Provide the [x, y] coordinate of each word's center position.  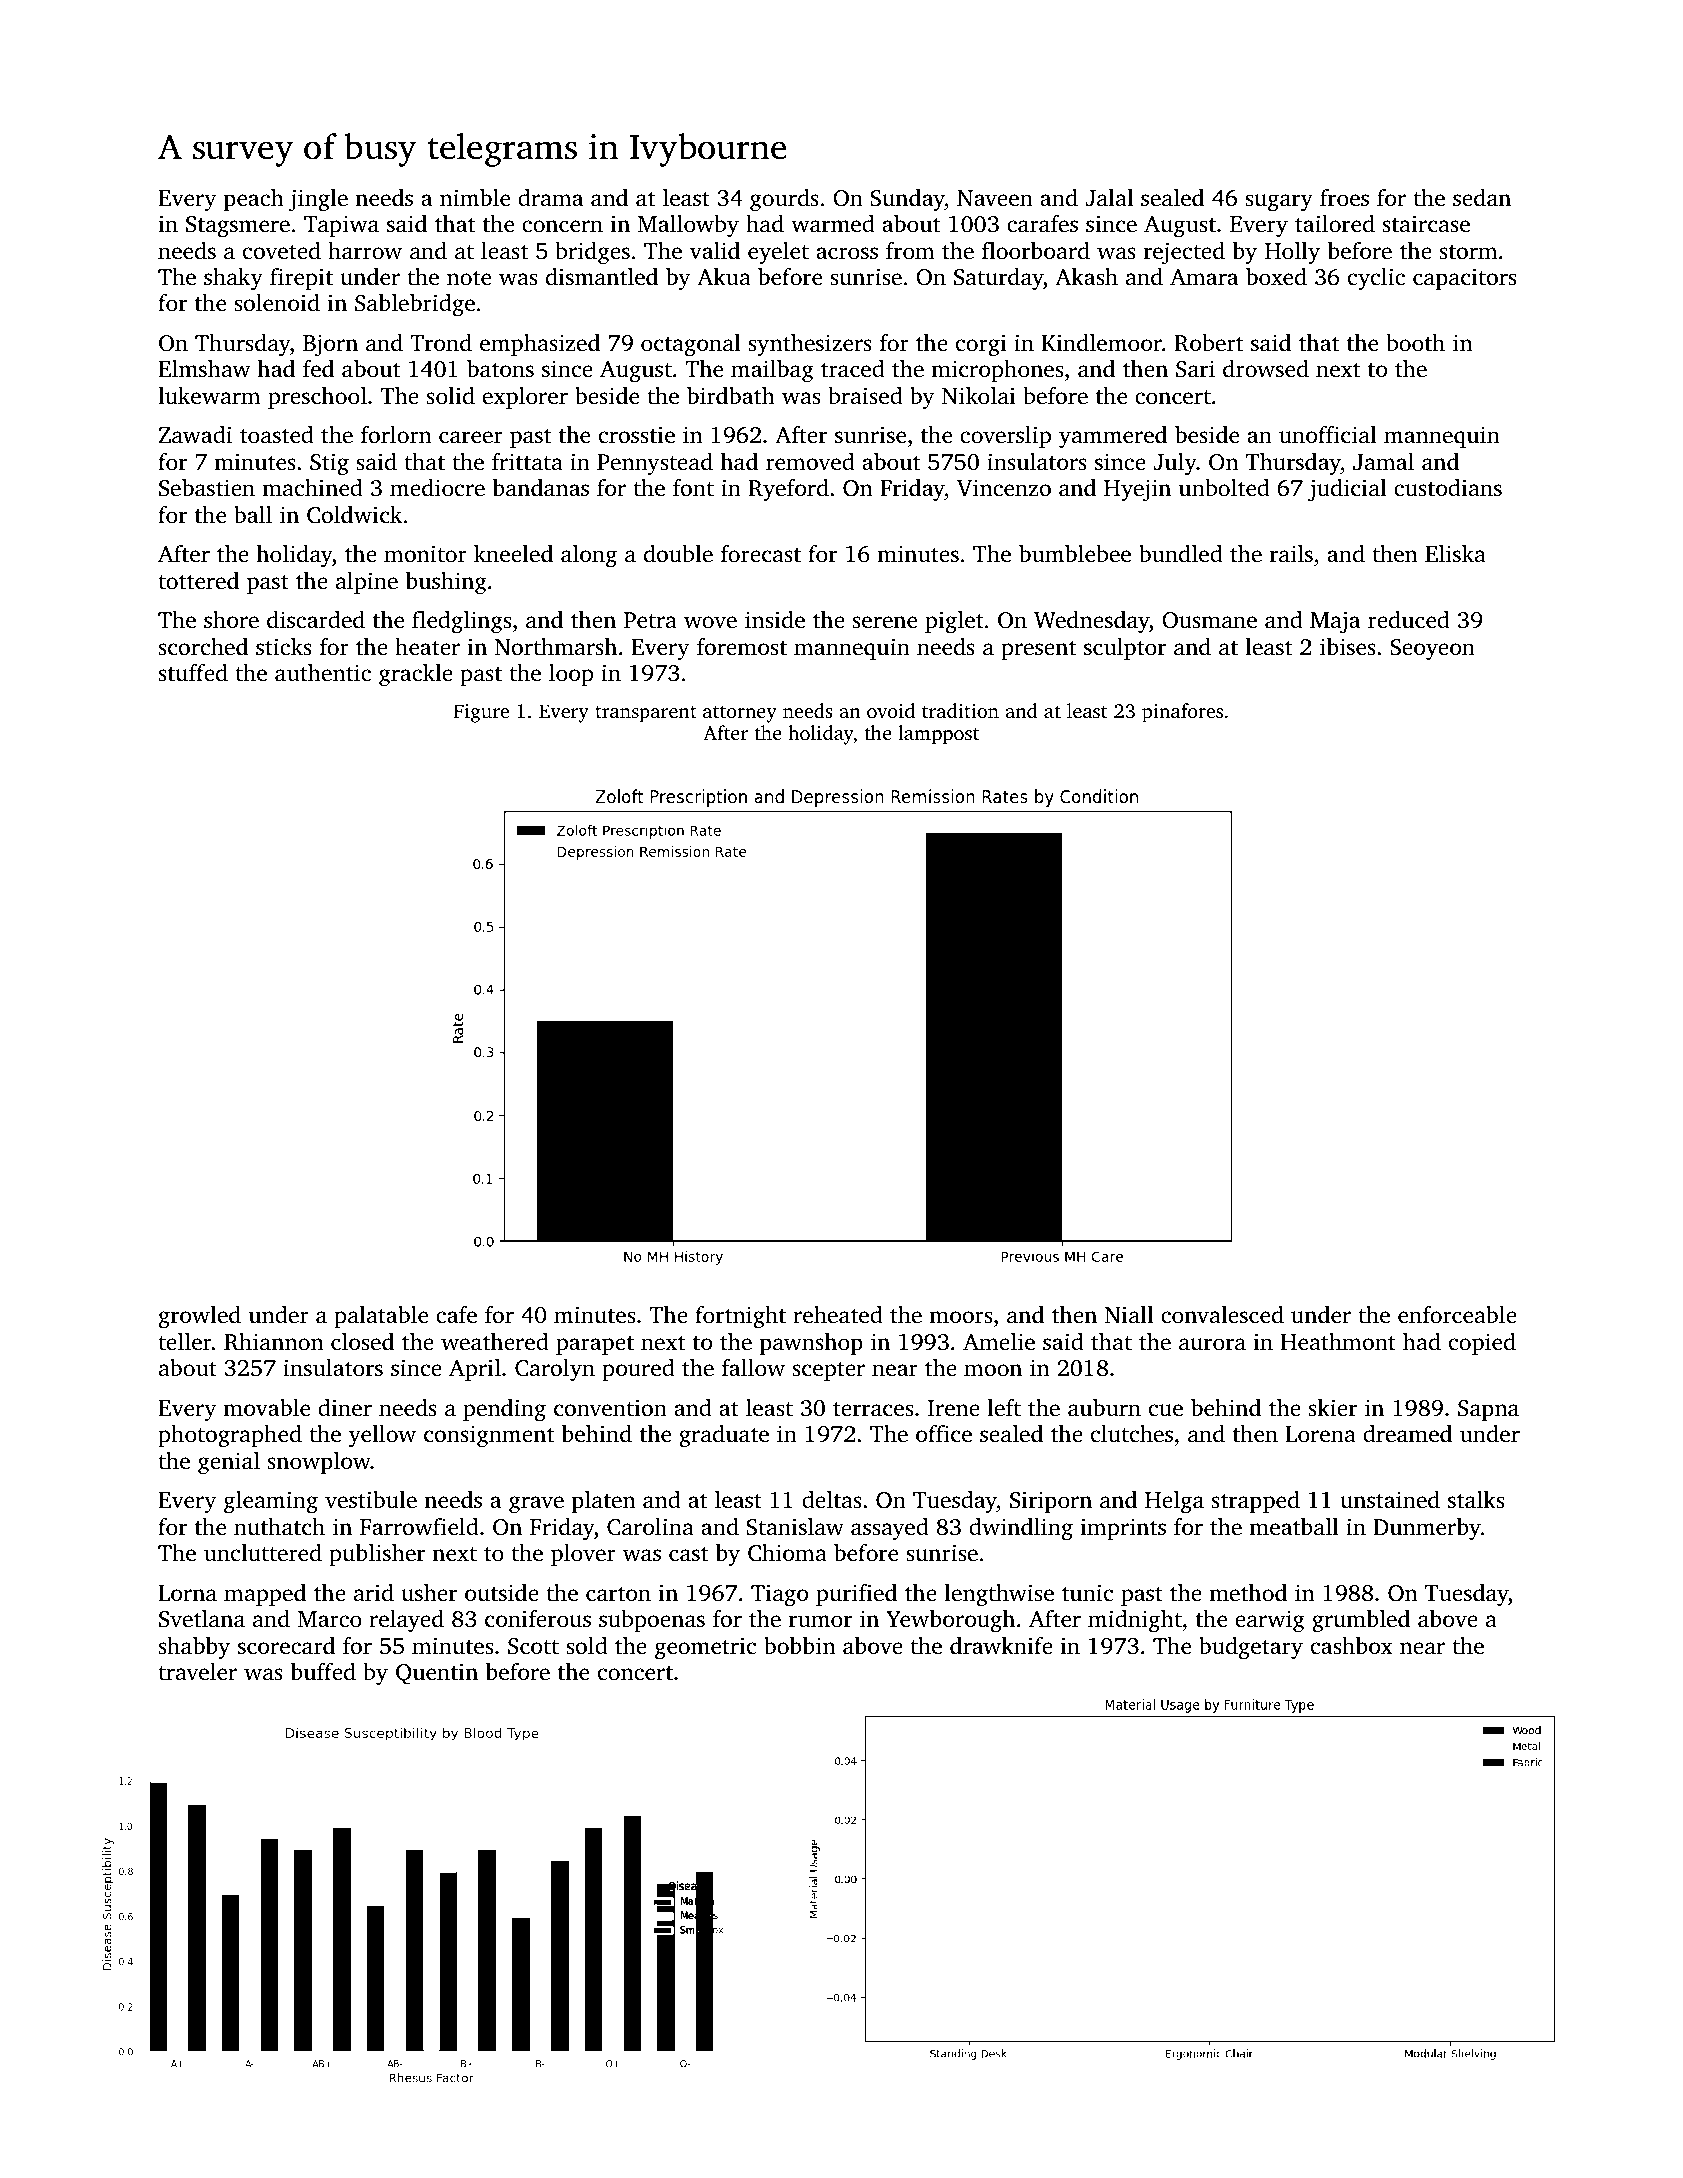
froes [1344, 198]
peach [254, 200]
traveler [197, 1672]
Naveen [995, 198]
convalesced [1222, 1315]
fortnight [740, 1317]
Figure [481, 713]
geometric [705, 1648]
